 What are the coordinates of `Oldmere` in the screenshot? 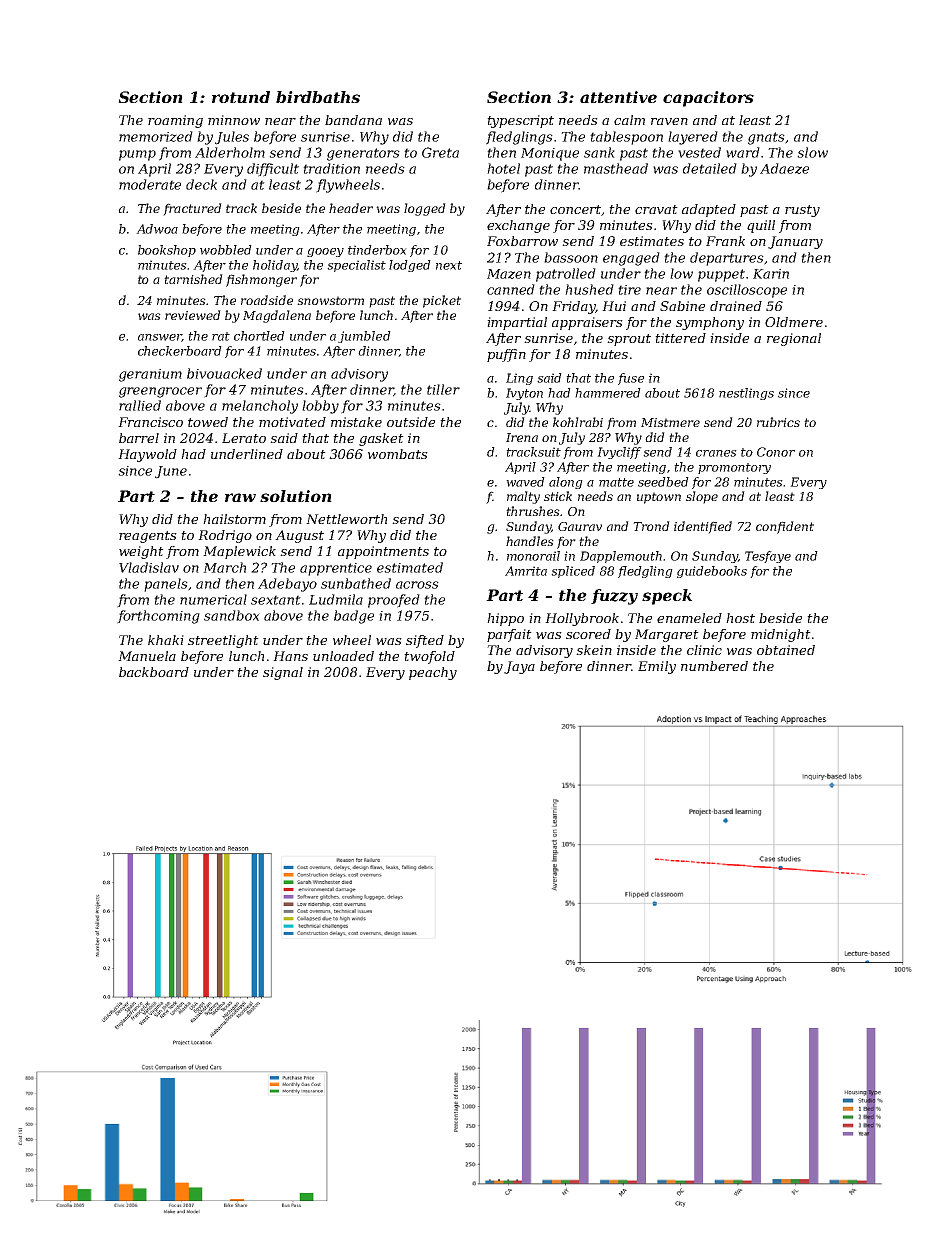 It's located at (794, 322).
